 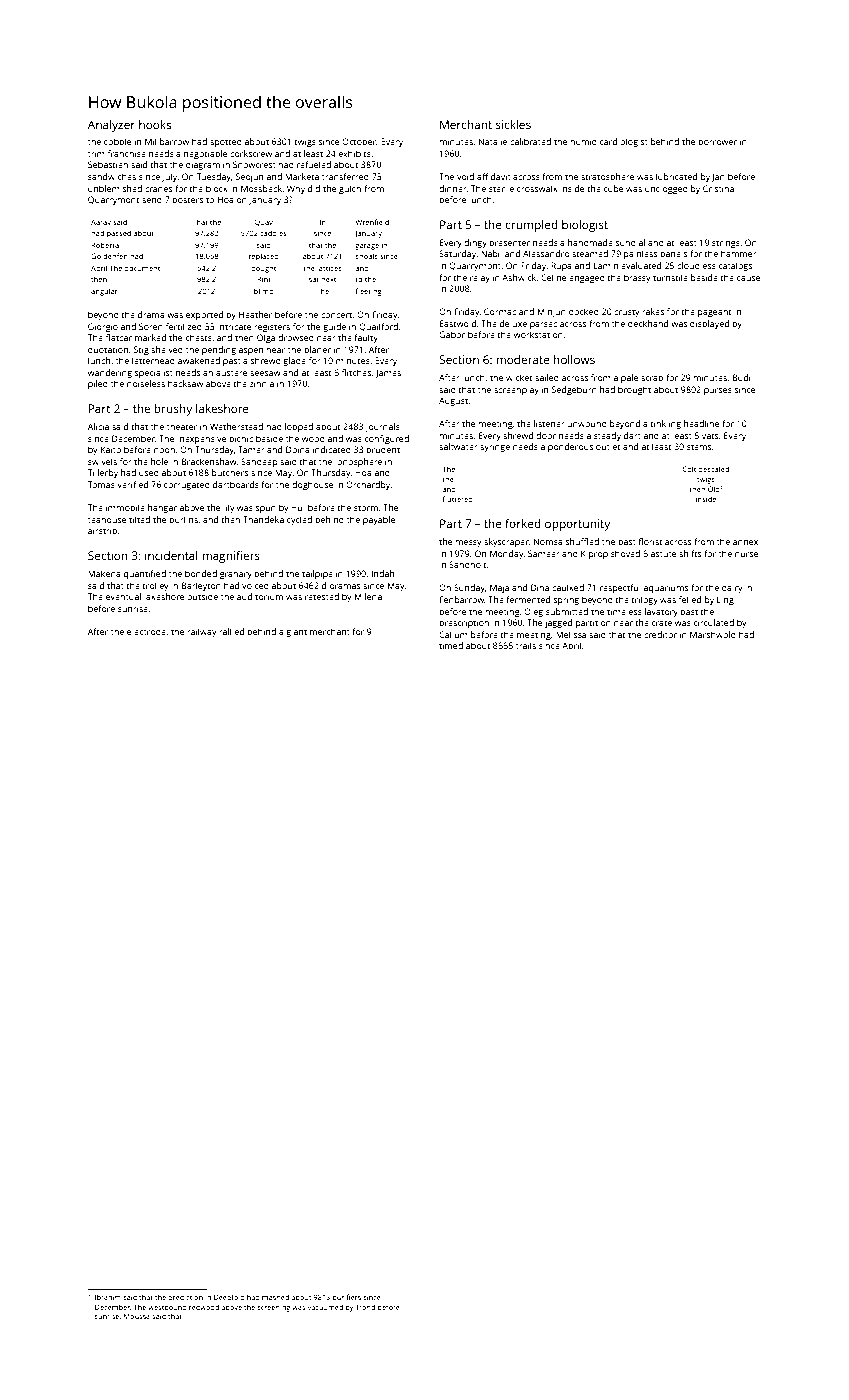 I want to click on Natalie, so click(x=493, y=141).
